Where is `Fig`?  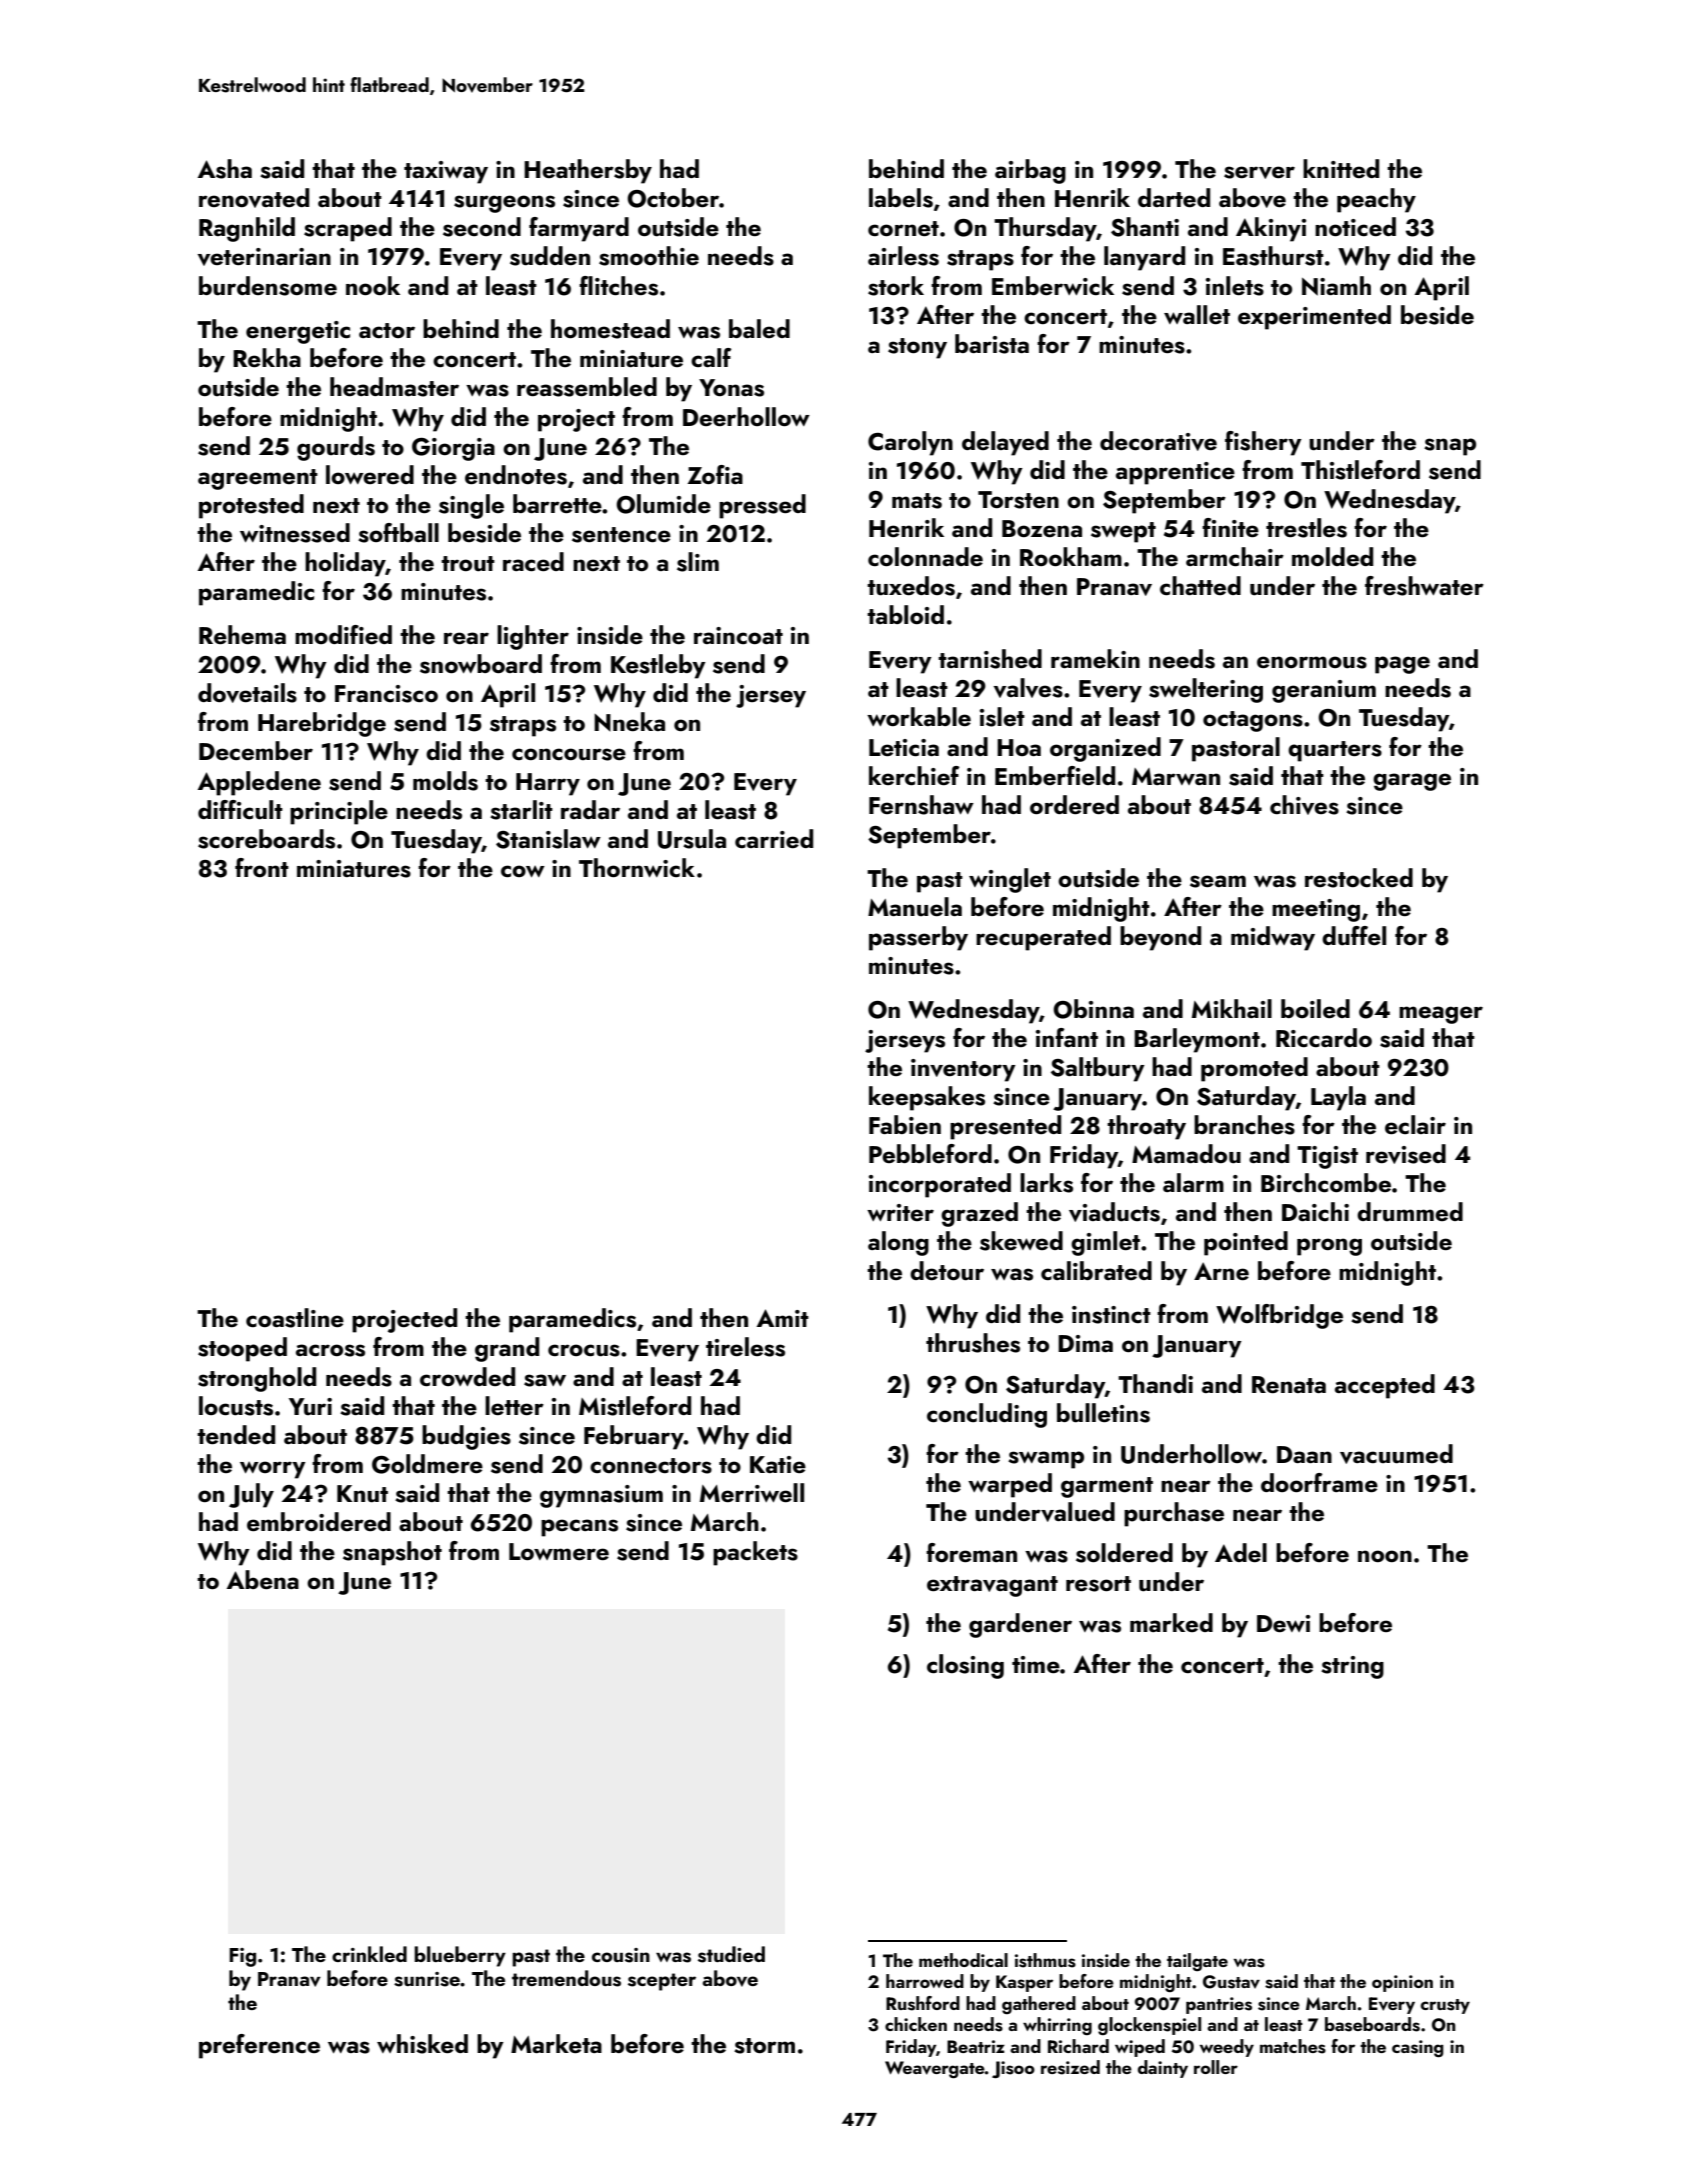 Fig is located at coordinates (242, 1957).
